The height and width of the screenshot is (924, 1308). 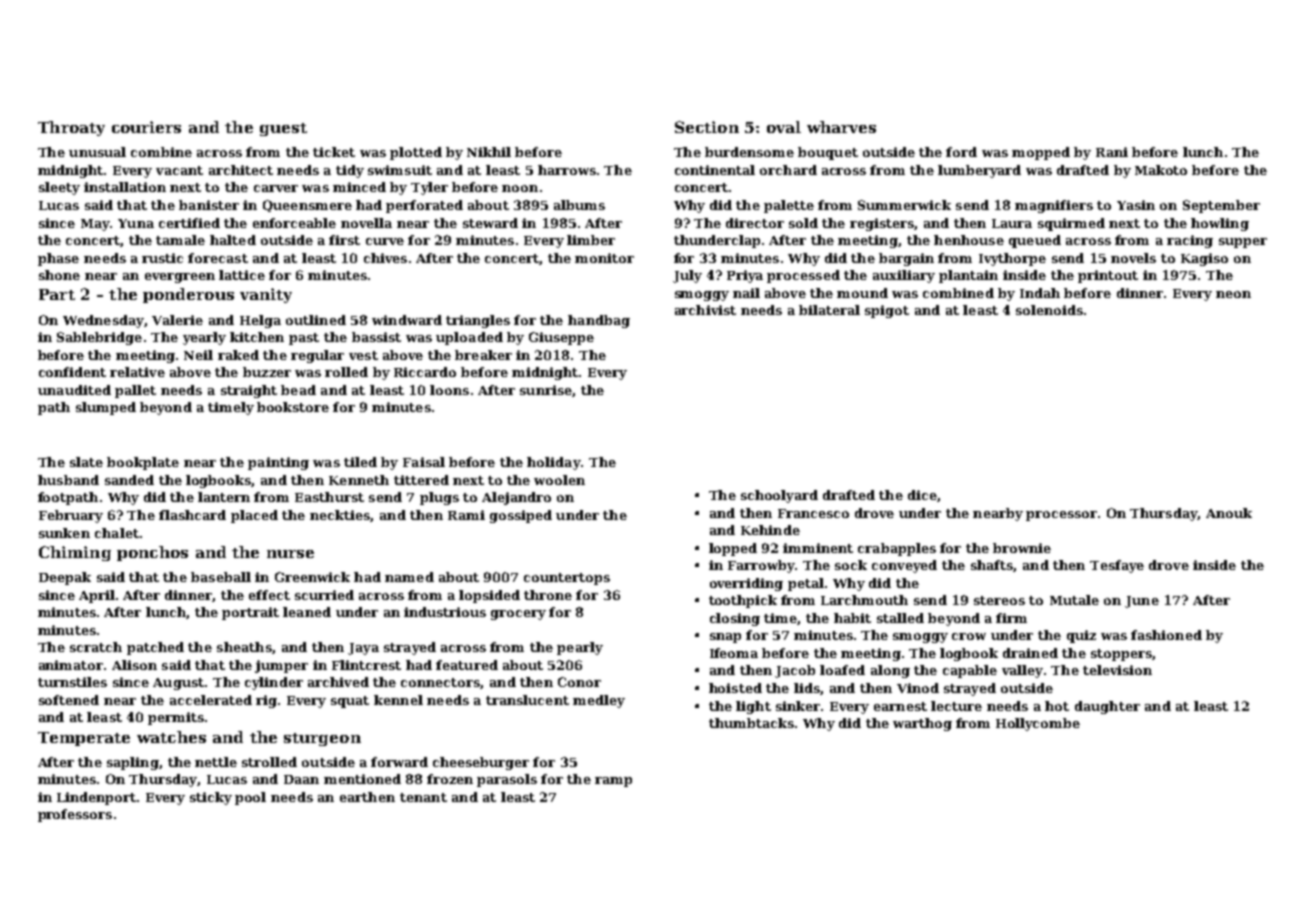 What do you see at coordinates (784, 127) in the screenshot?
I see `oval` at bounding box center [784, 127].
